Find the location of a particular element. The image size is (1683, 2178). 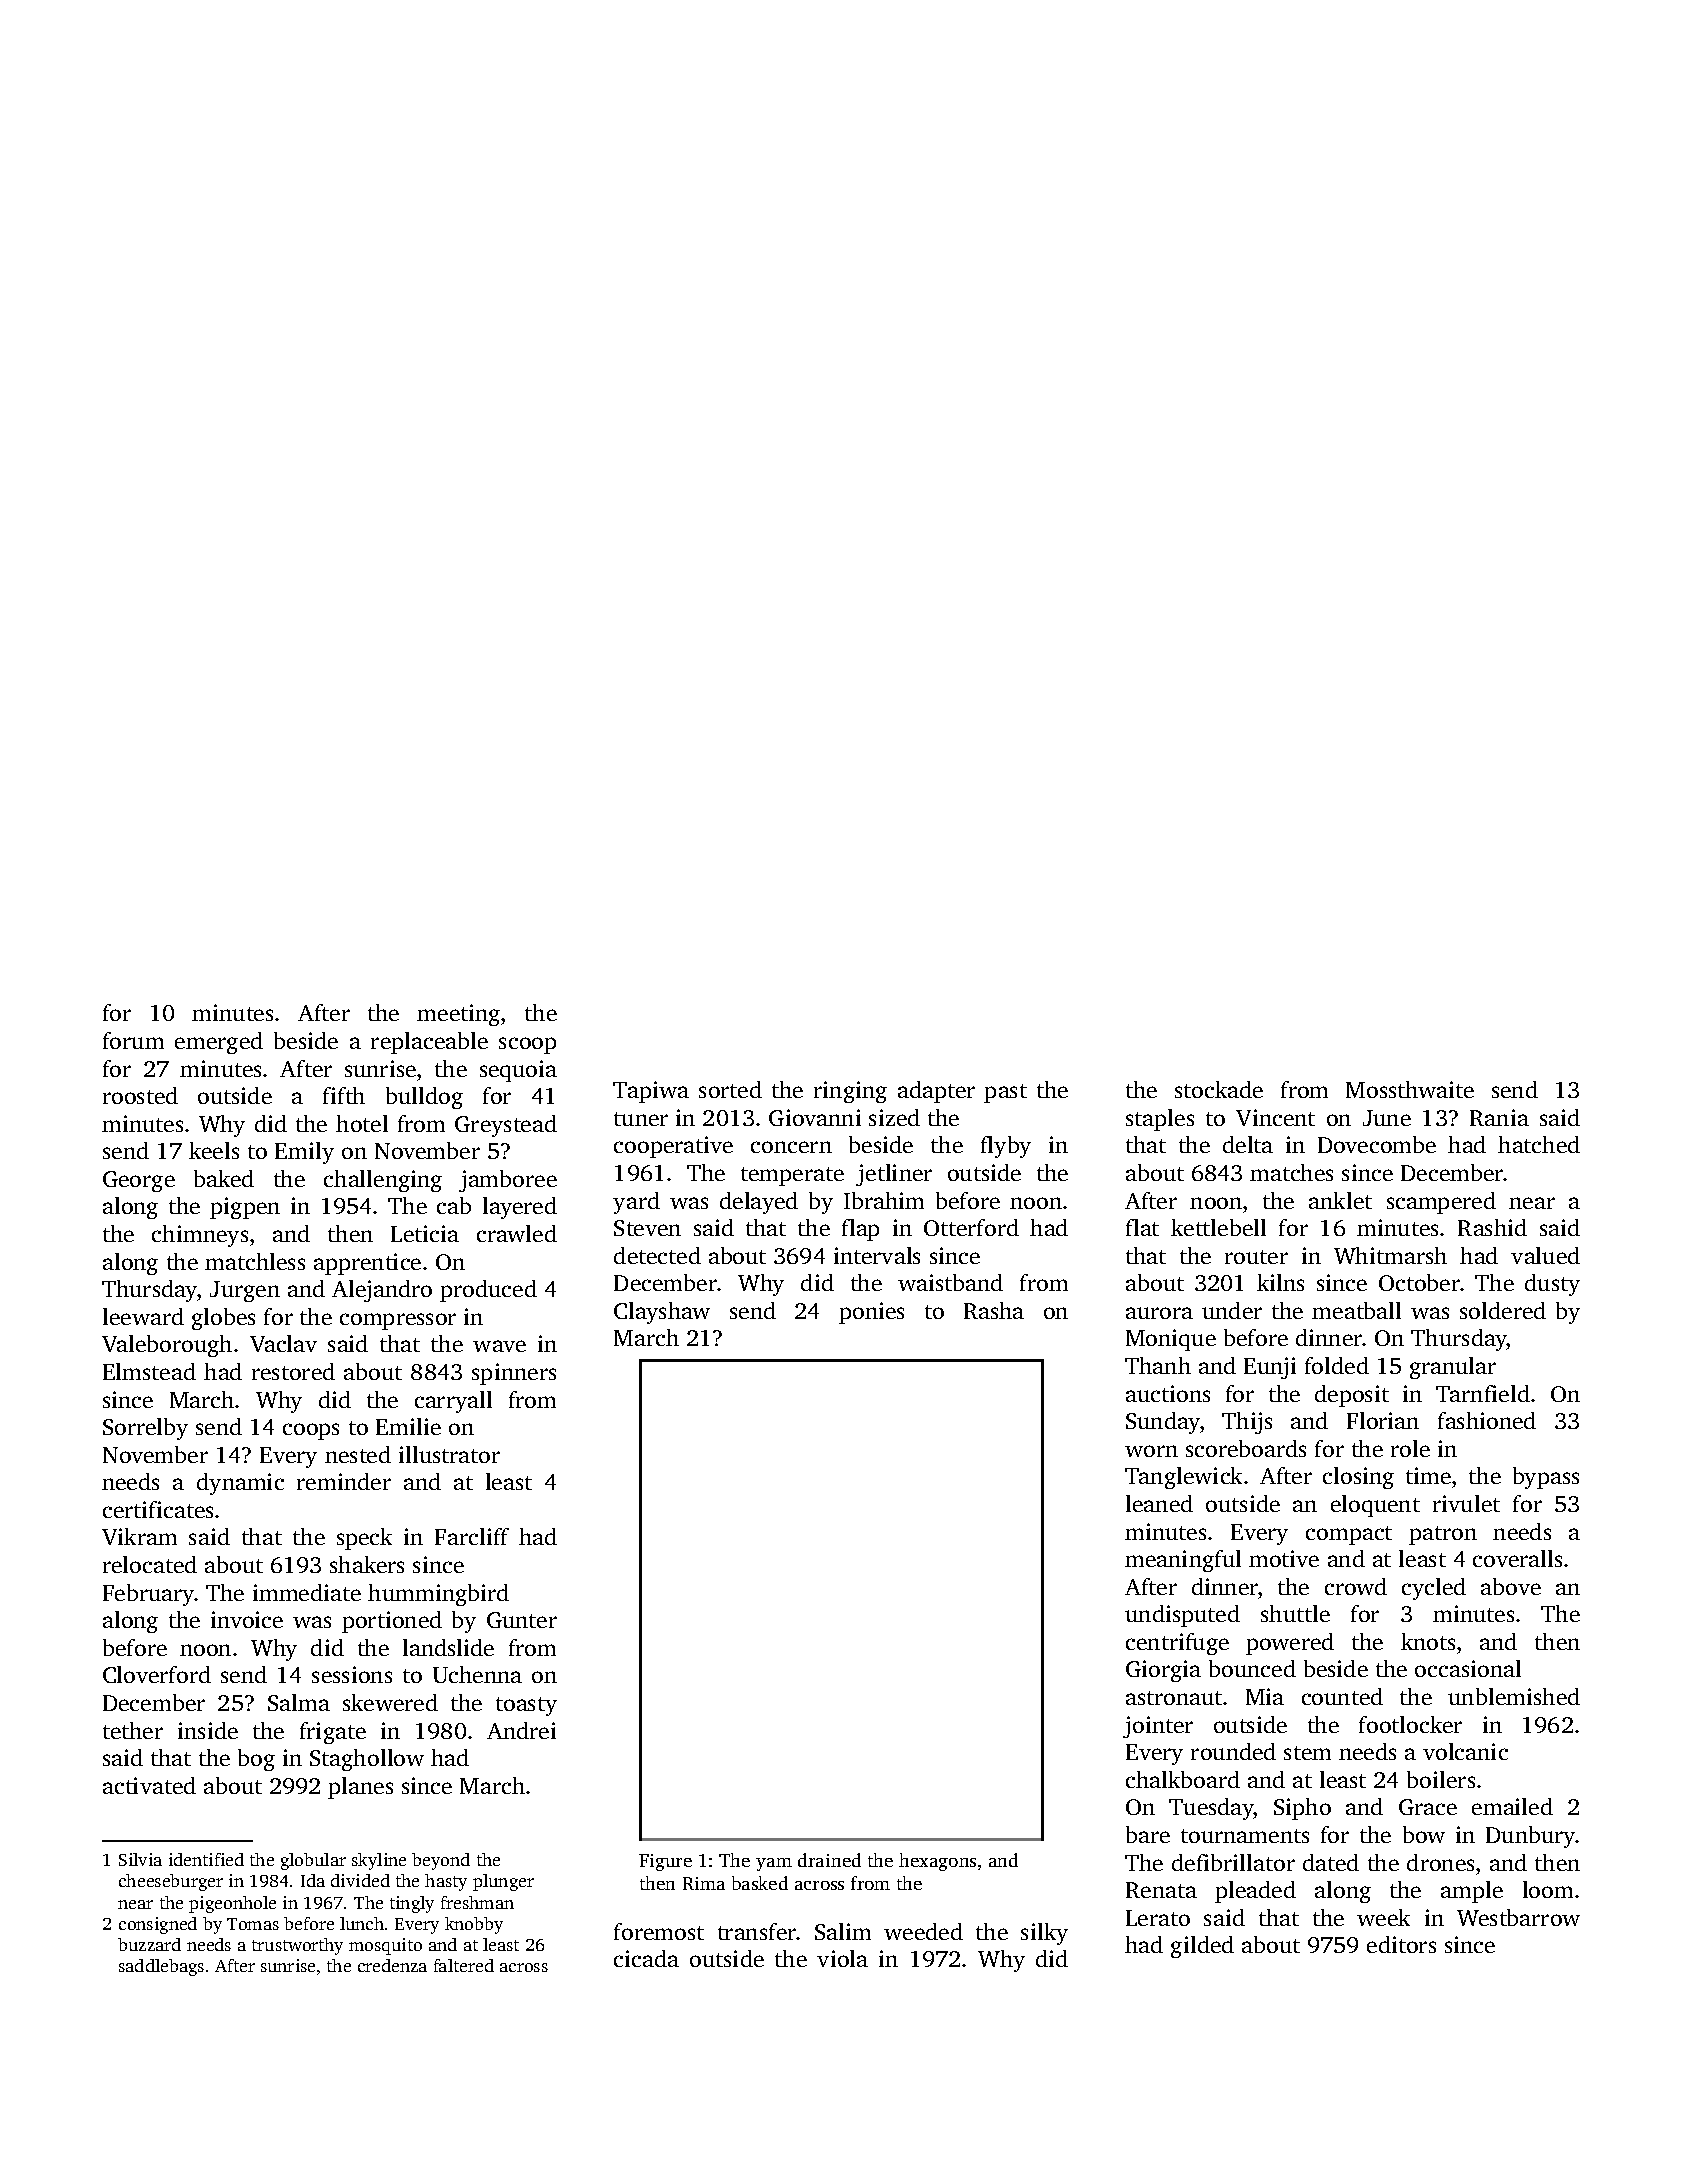

meeting is located at coordinates (458, 1015).
